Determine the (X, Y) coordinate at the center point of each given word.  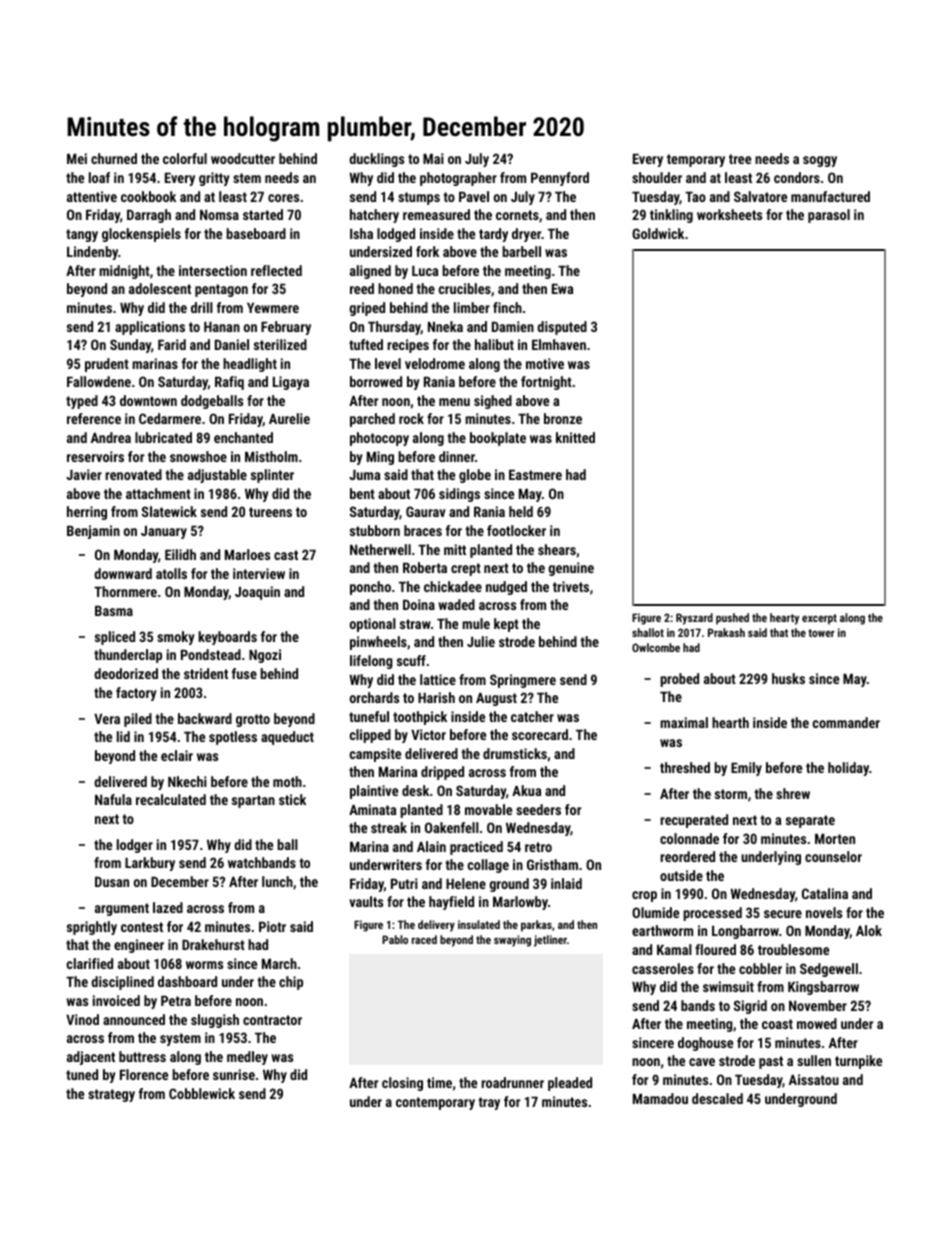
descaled (717, 1098)
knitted (575, 437)
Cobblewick (202, 1093)
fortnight (546, 383)
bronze (563, 418)
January (164, 532)
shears (557, 549)
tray (489, 1103)
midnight (124, 272)
